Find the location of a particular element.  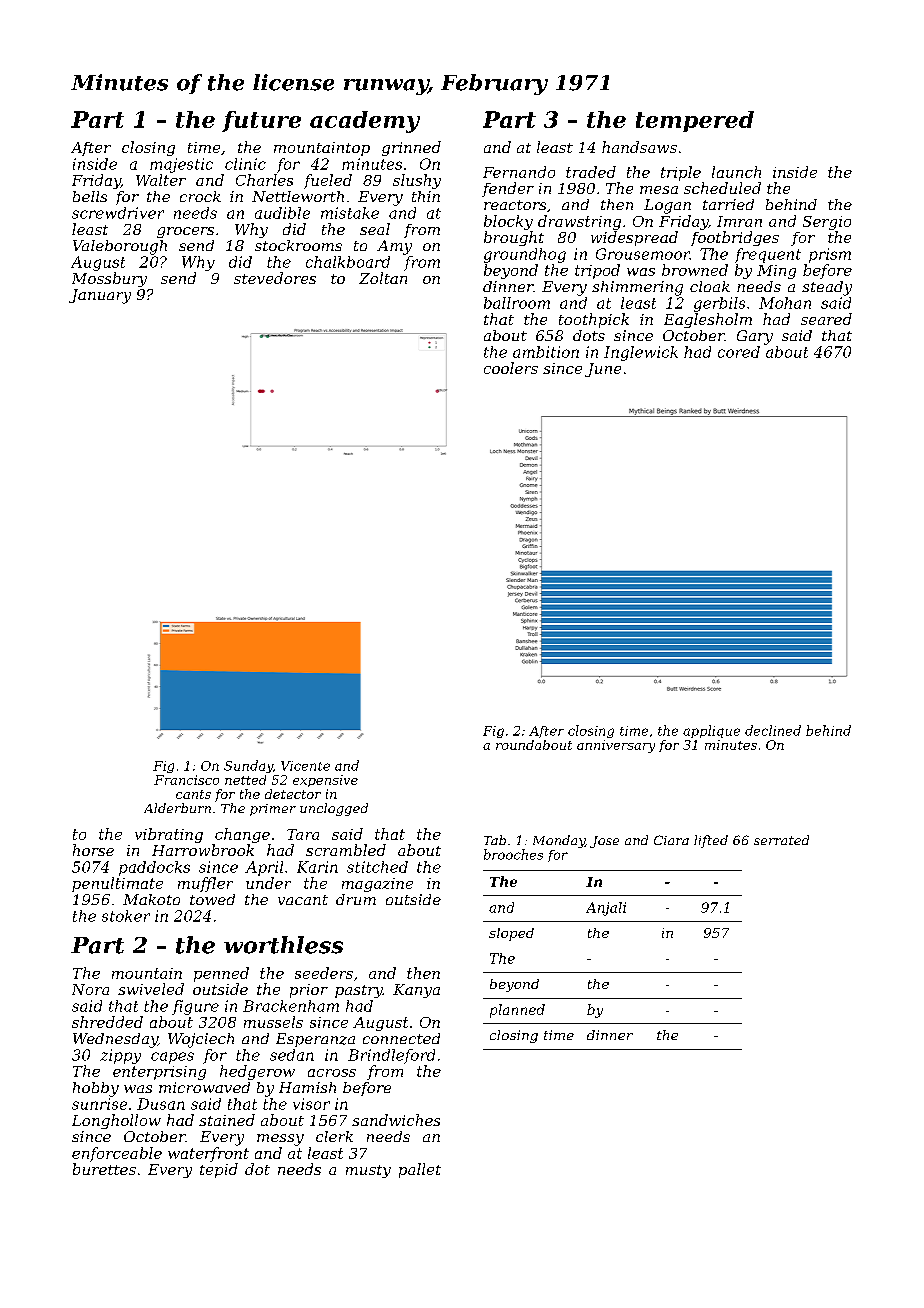

Fernando is located at coordinates (519, 172).
